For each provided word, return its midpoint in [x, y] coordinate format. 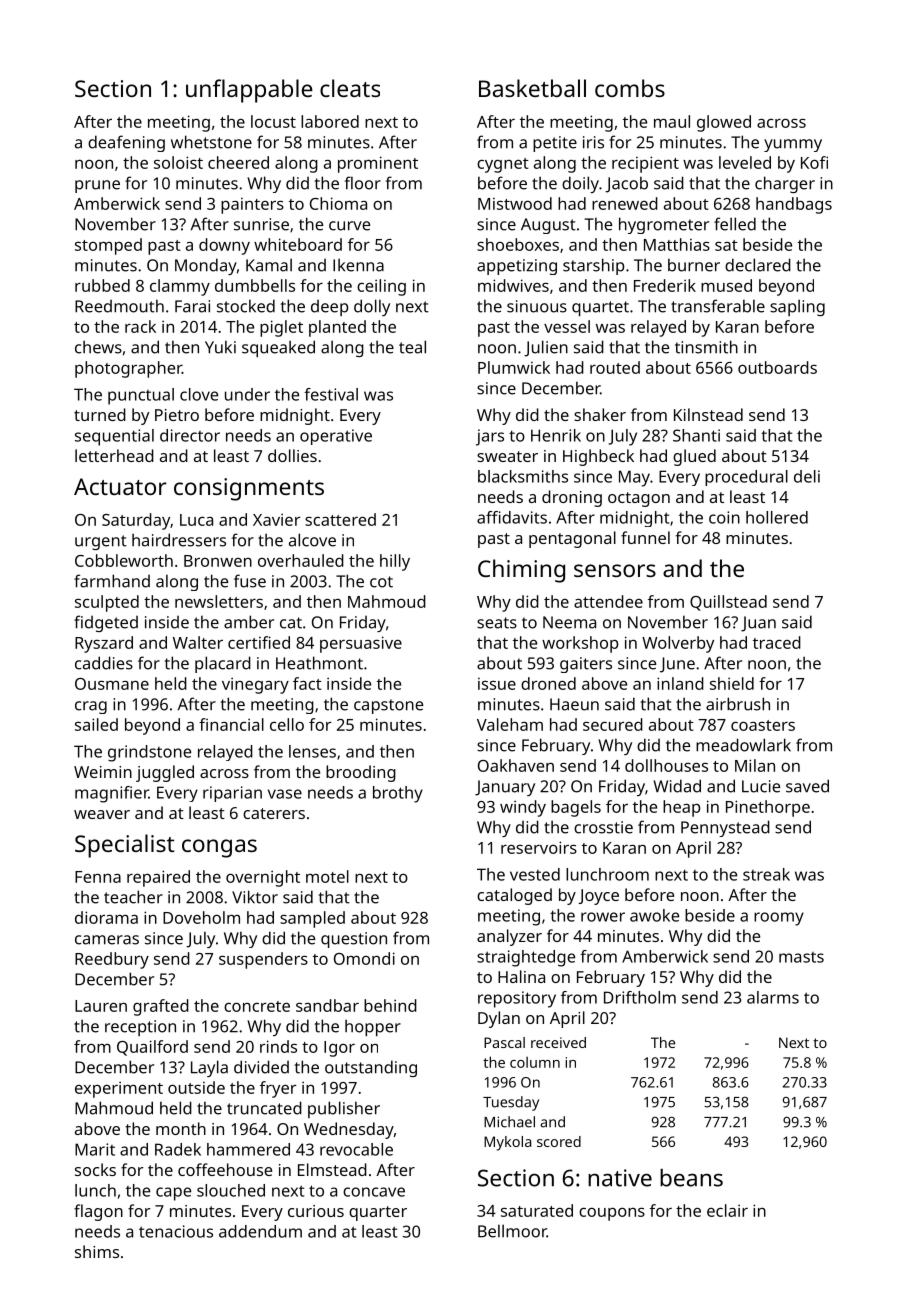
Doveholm [201, 917]
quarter [378, 1213]
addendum [260, 1231]
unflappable [249, 91]
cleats [350, 88]
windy [523, 808]
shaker [600, 414]
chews [98, 347]
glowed [724, 123]
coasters [763, 725]
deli [807, 476]
